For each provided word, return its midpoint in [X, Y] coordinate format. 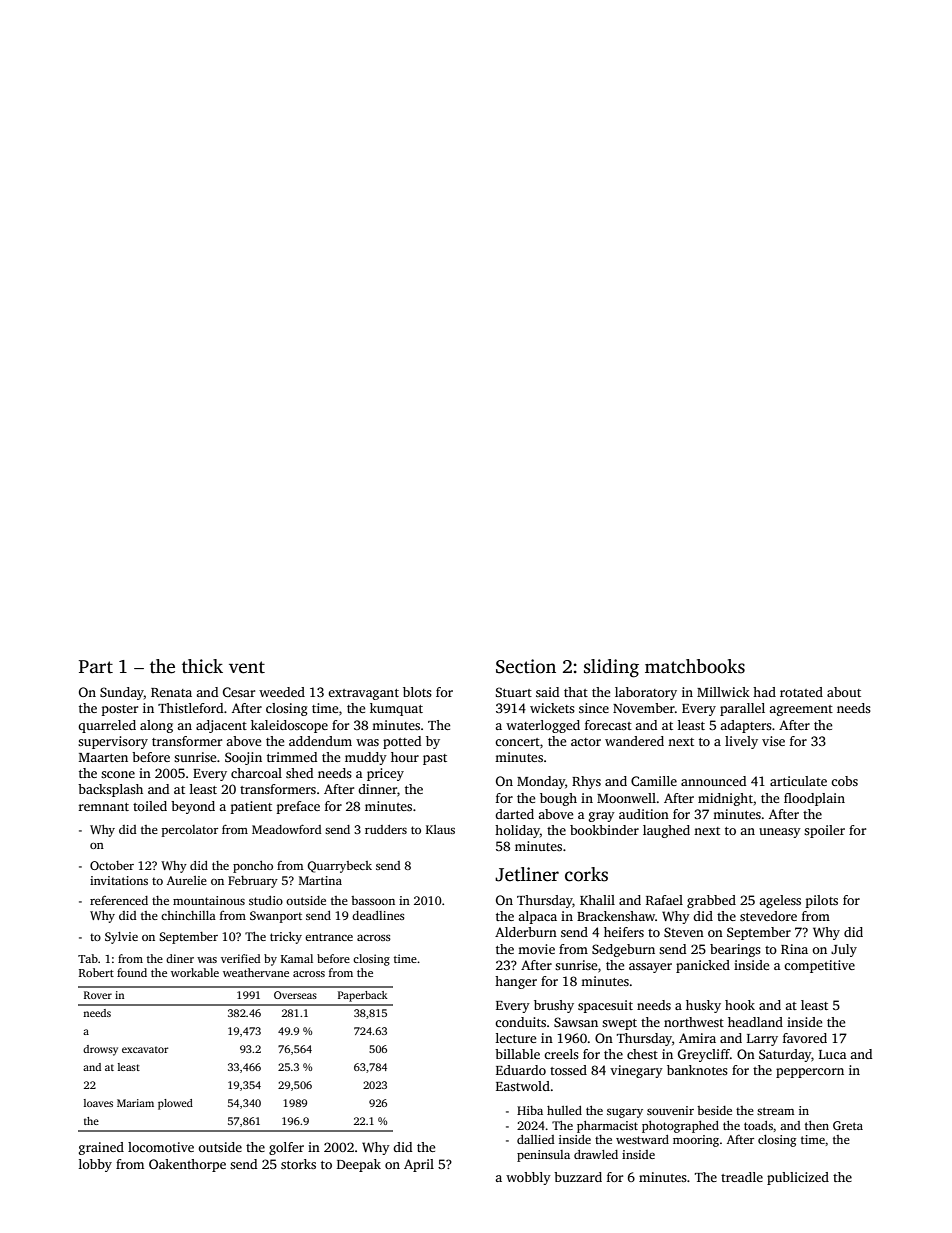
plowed [175, 1104]
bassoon [373, 900]
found [132, 972]
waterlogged [543, 726]
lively [741, 742]
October [112, 865]
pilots [822, 901]
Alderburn [526, 932]
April [419, 1165]
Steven [684, 932]
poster [120, 710]
